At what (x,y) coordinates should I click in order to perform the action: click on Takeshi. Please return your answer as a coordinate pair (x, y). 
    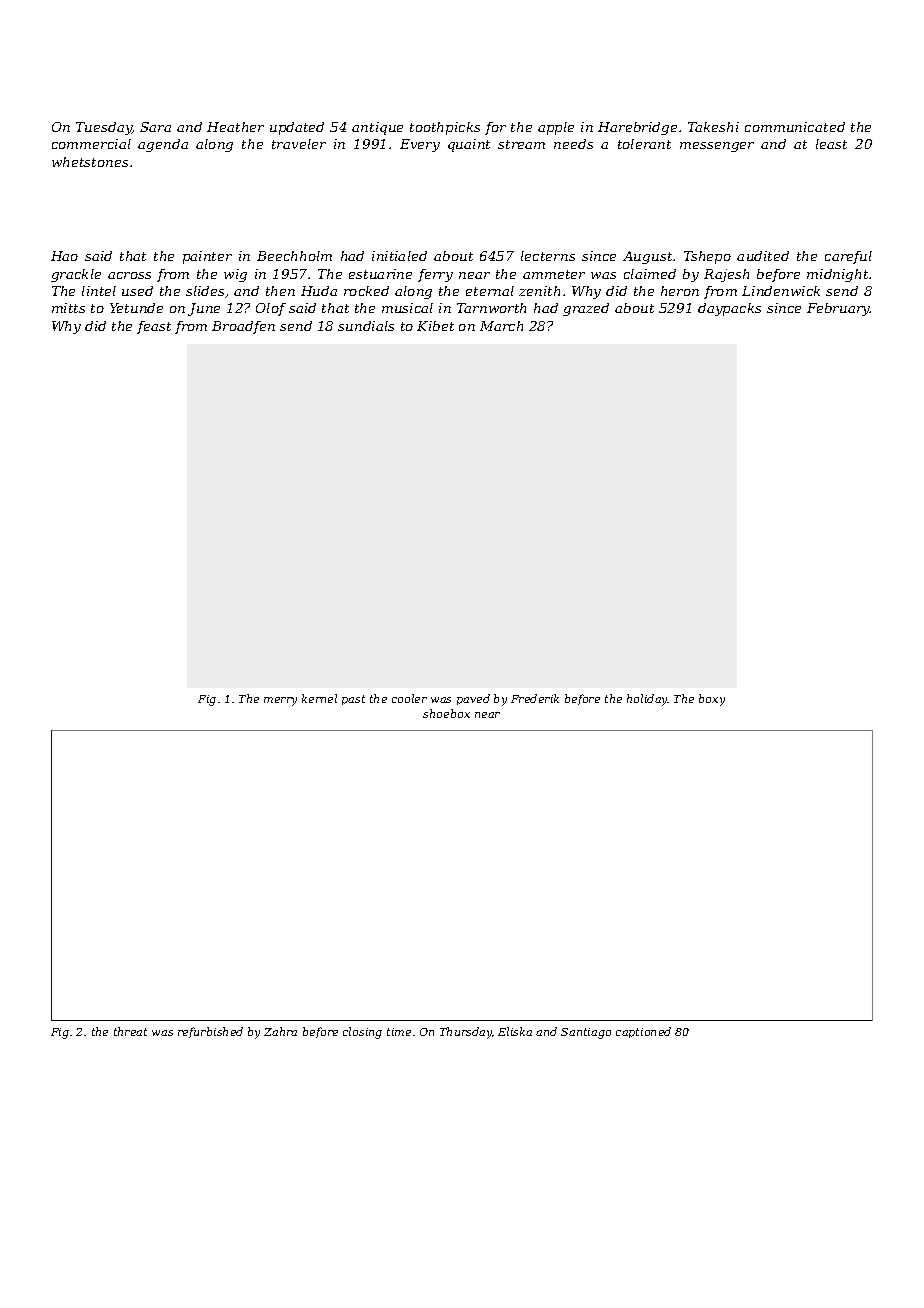
    Looking at the image, I should click on (713, 127).
